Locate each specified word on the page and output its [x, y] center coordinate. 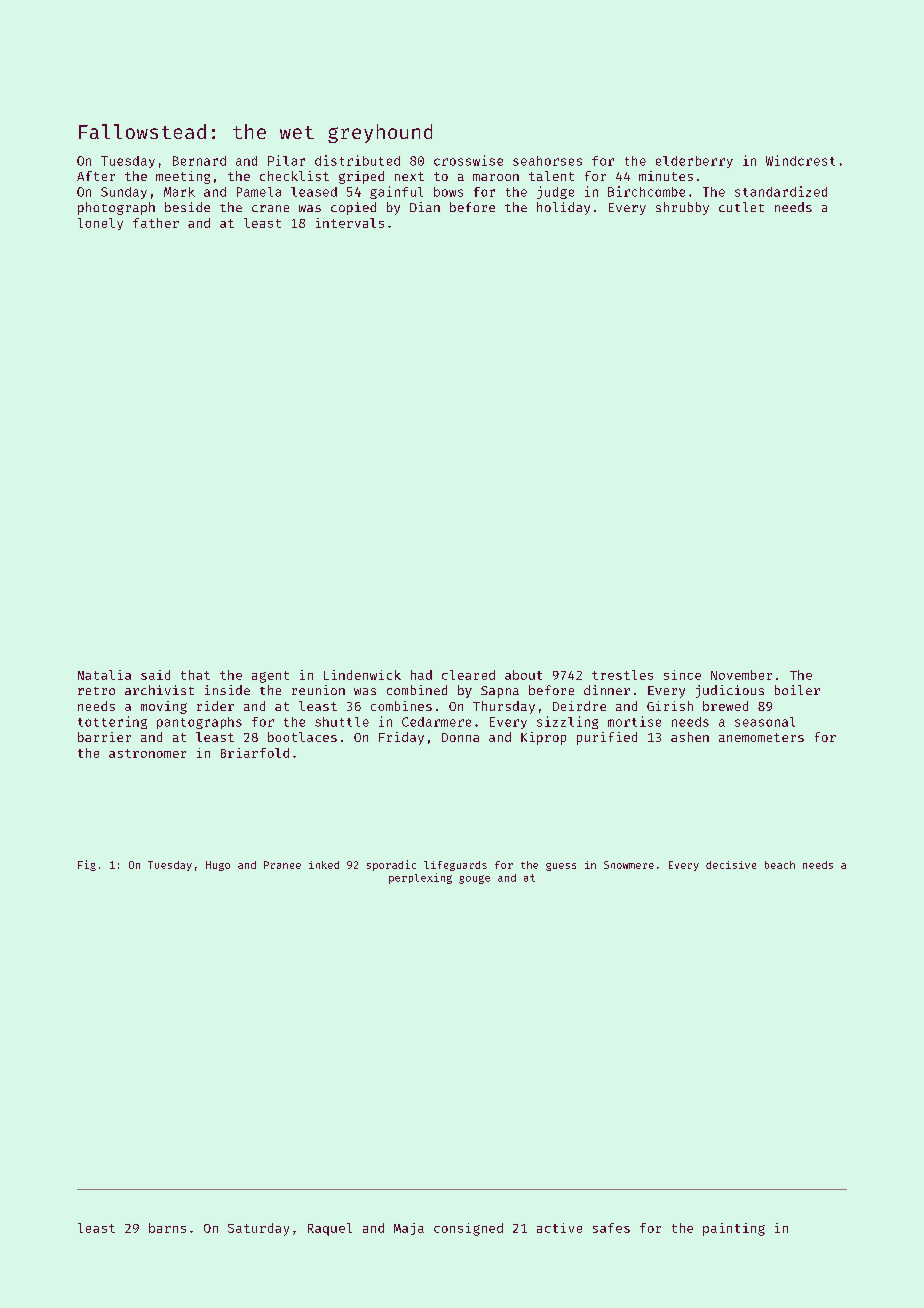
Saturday [258, 1229]
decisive [731, 865]
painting [734, 1229]
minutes [666, 176]
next [409, 176]
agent [270, 677]
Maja [409, 1229]
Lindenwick [362, 675]
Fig [87, 865]
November [741, 675]
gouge [474, 879]
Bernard [199, 161]
